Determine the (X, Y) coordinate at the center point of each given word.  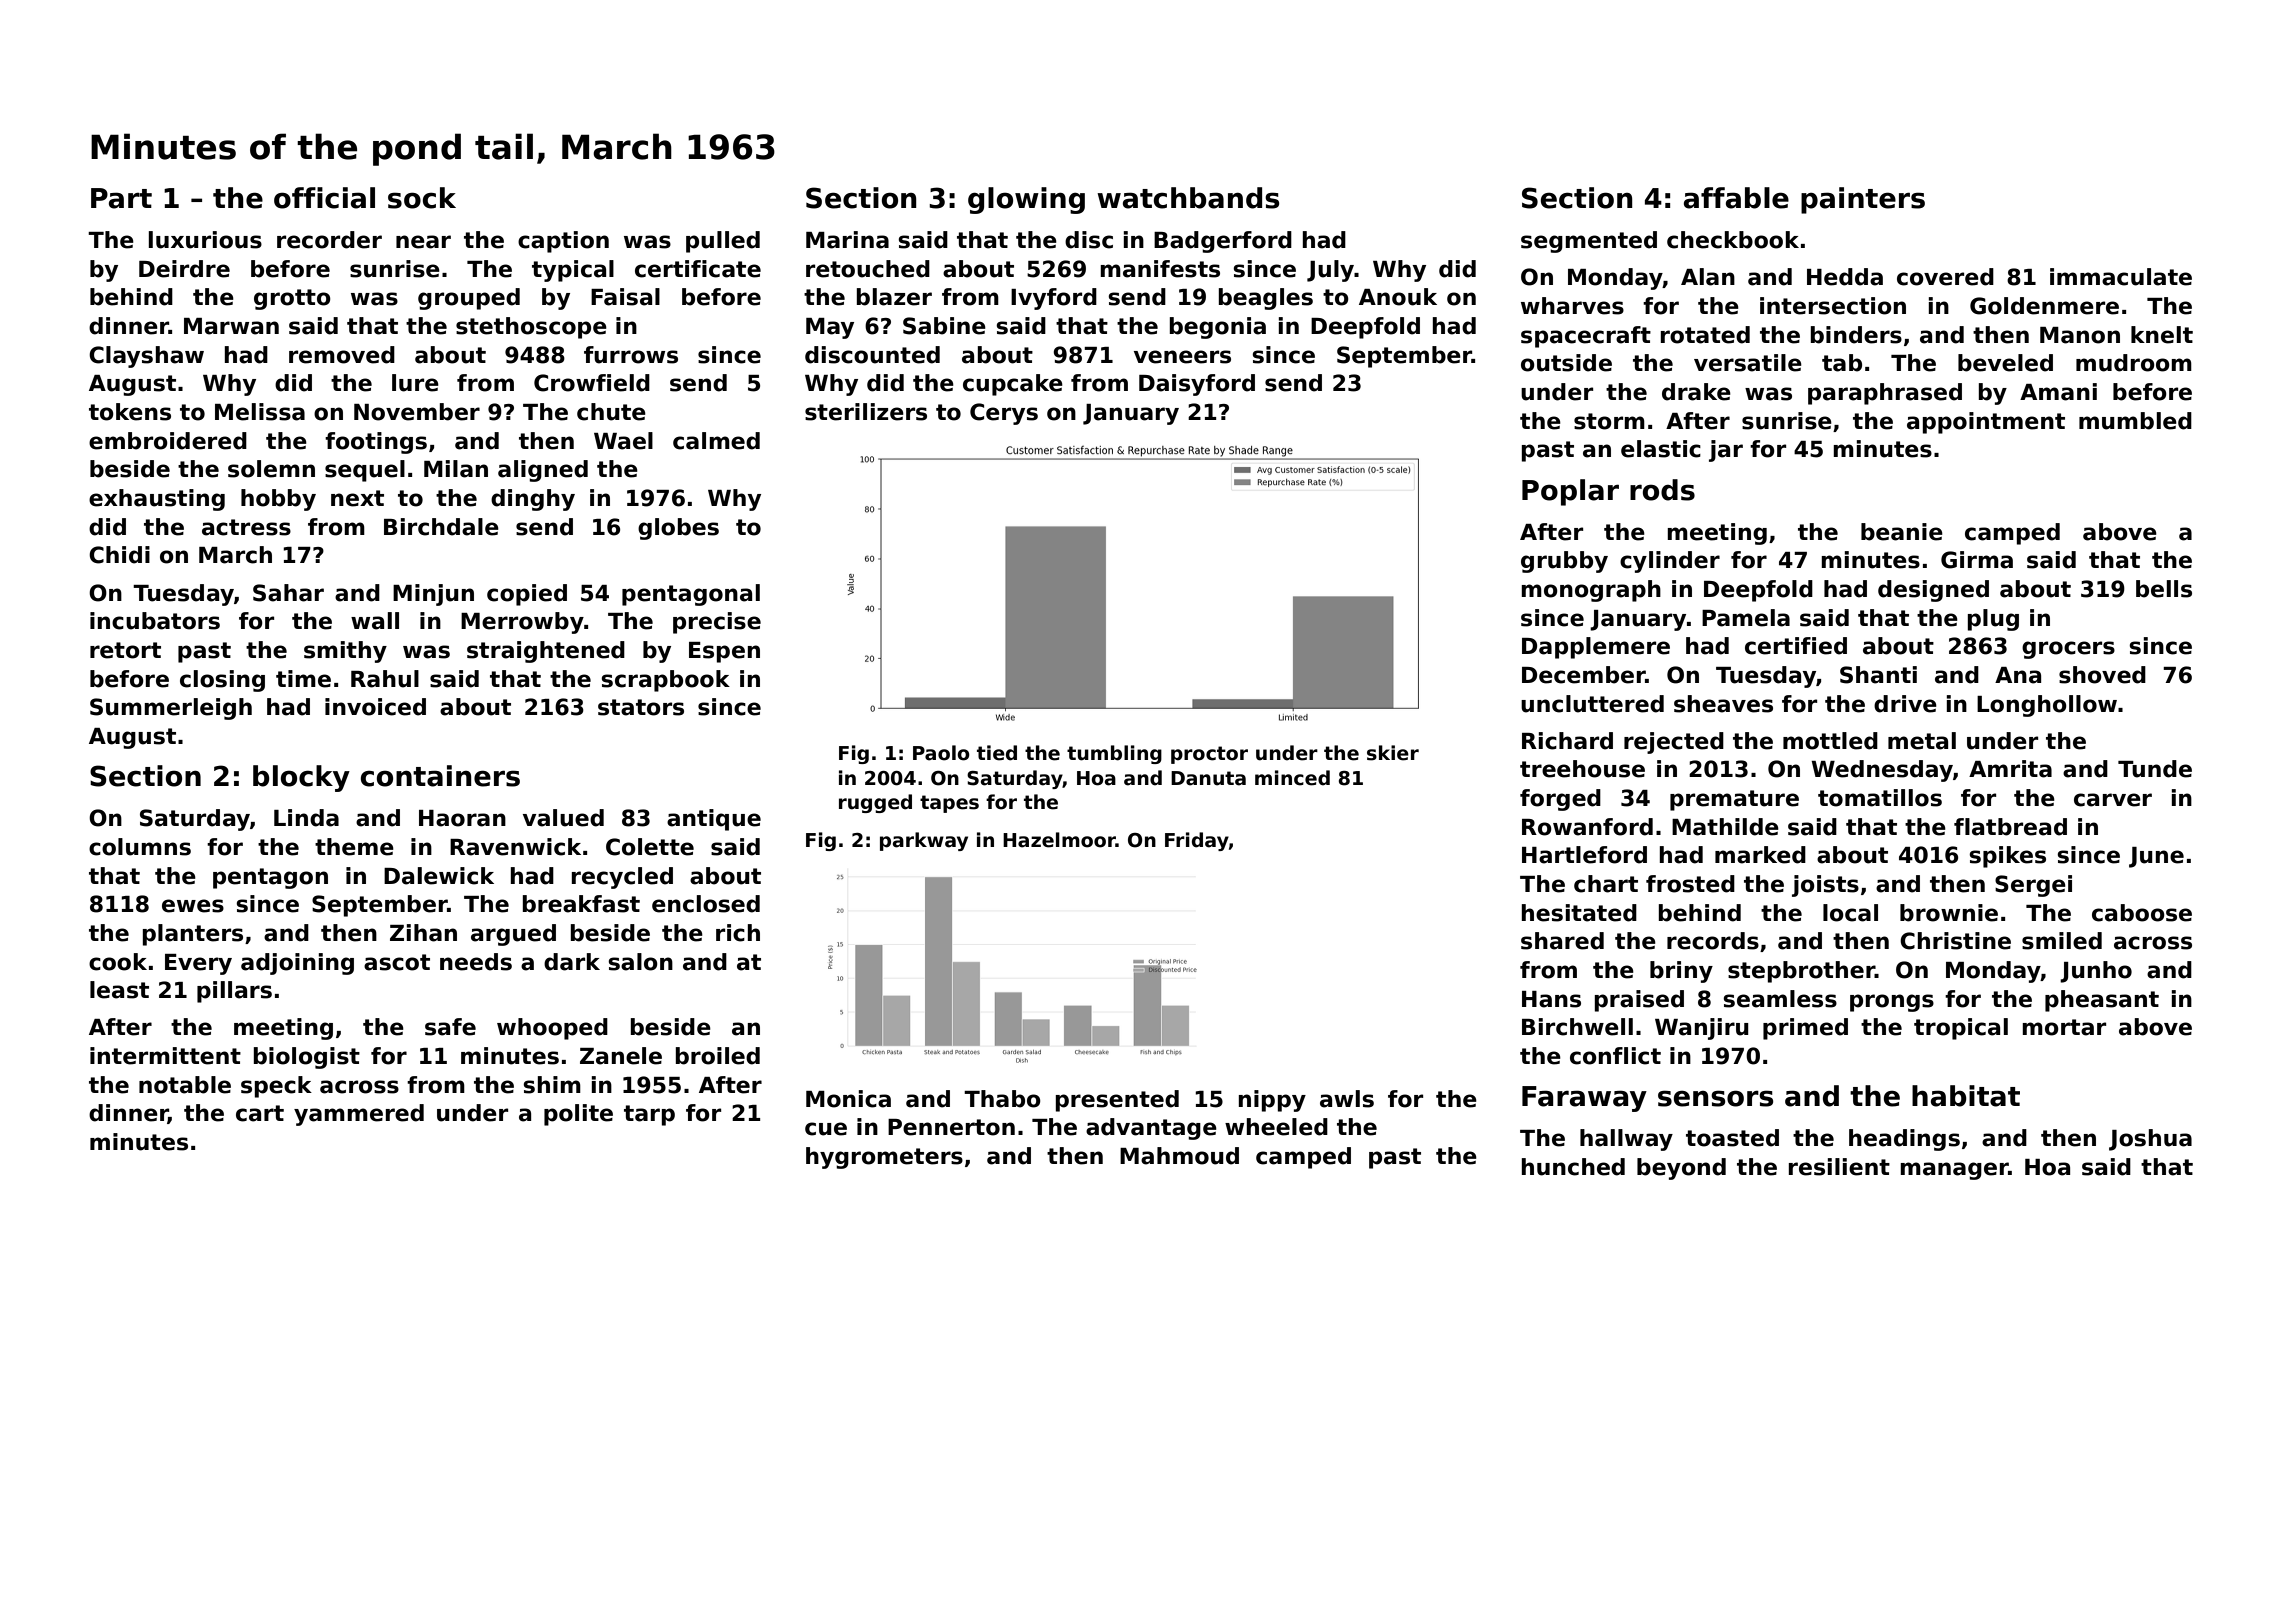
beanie (1902, 532)
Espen (724, 652)
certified (1796, 646)
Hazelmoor (1059, 840)
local (1850, 913)
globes (678, 529)
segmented (1589, 242)
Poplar (1570, 492)
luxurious (205, 240)
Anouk (1398, 297)
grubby (1564, 562)
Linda (306, 818)
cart (260, 1113)
